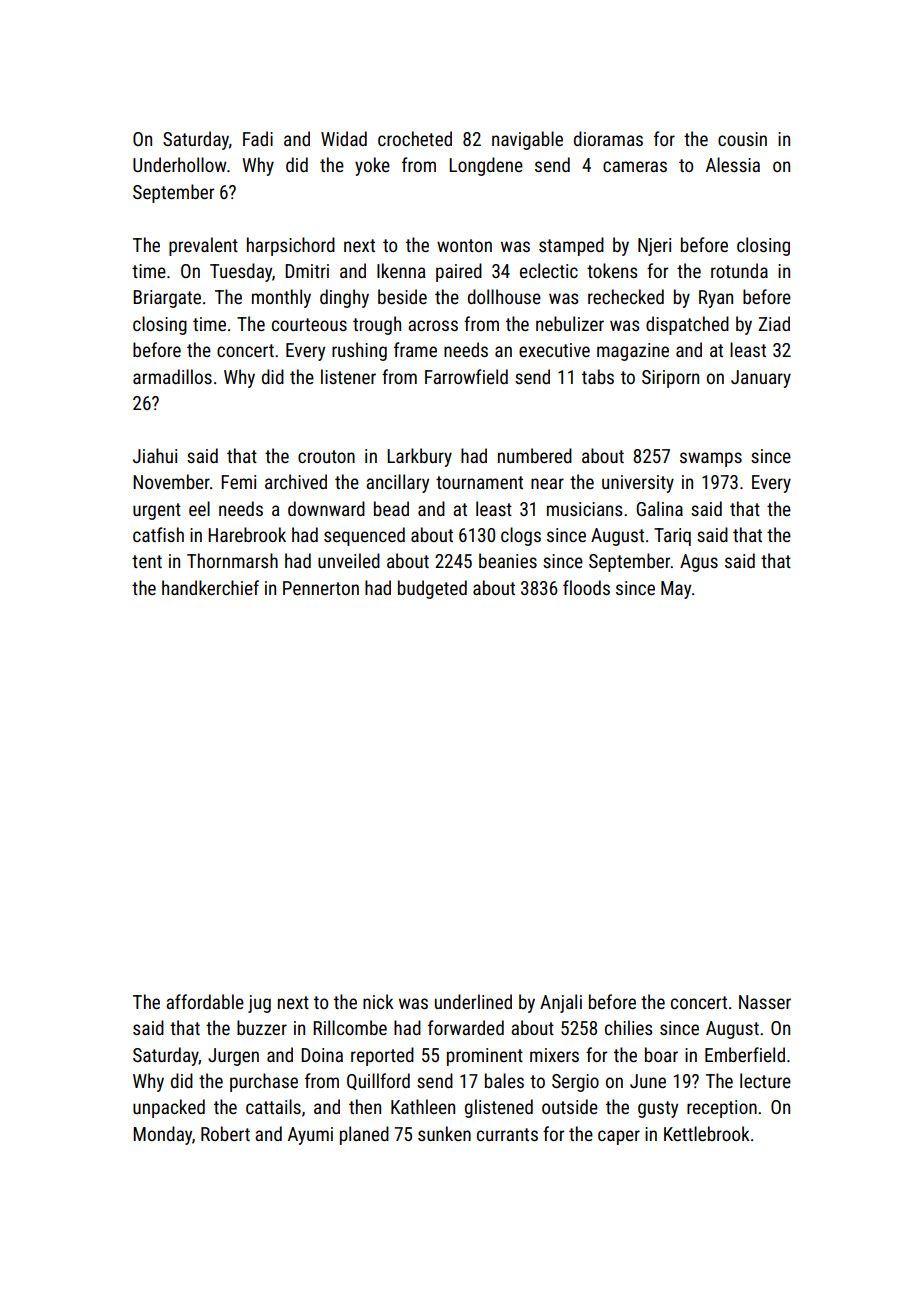 This screenshot has width=924, height=1311. Describe the element at coordinates (372, 166) in the screenshot. I see `yoke` at that location.
